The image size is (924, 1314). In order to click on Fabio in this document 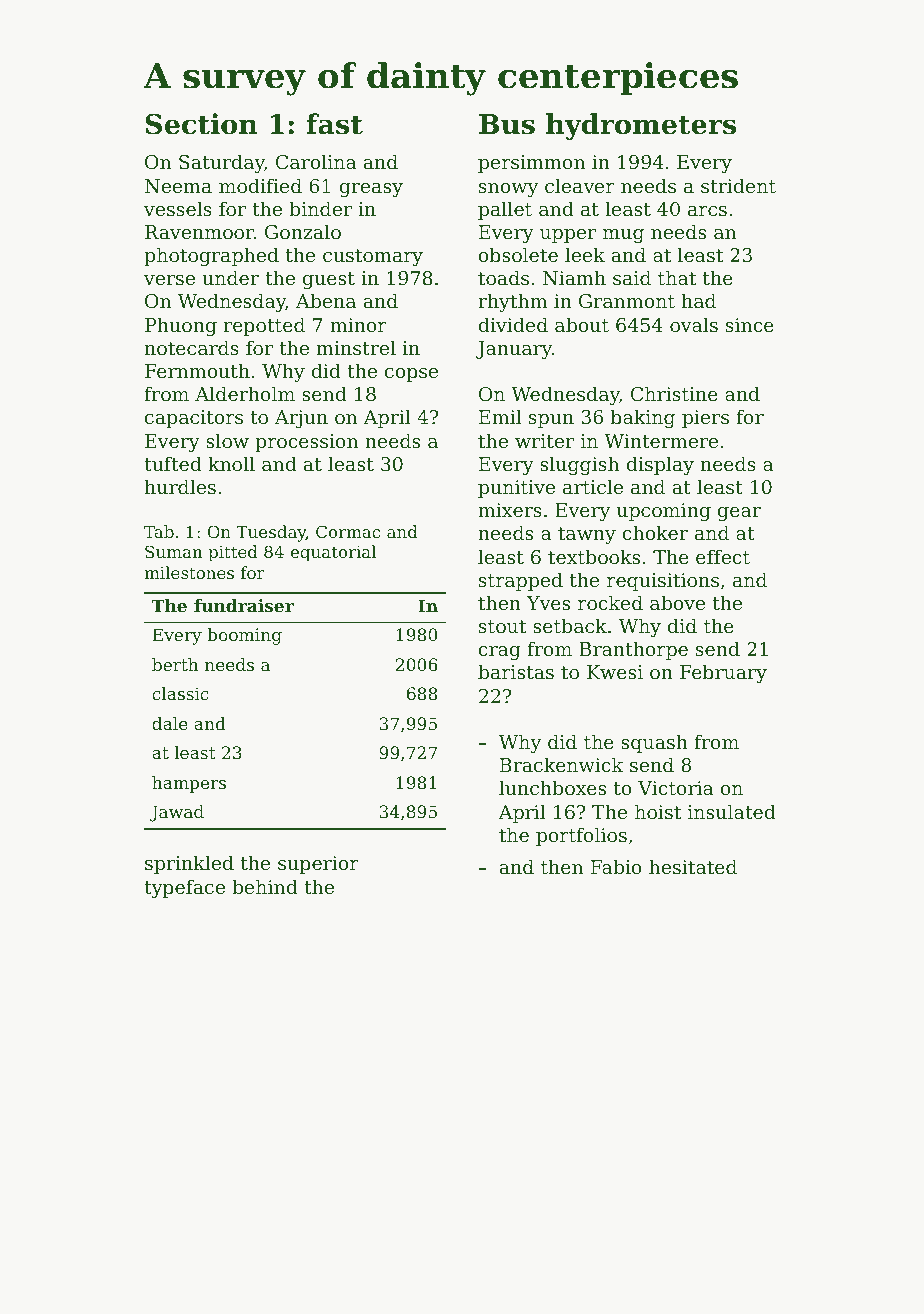, I will do `click(616, 866)`.
